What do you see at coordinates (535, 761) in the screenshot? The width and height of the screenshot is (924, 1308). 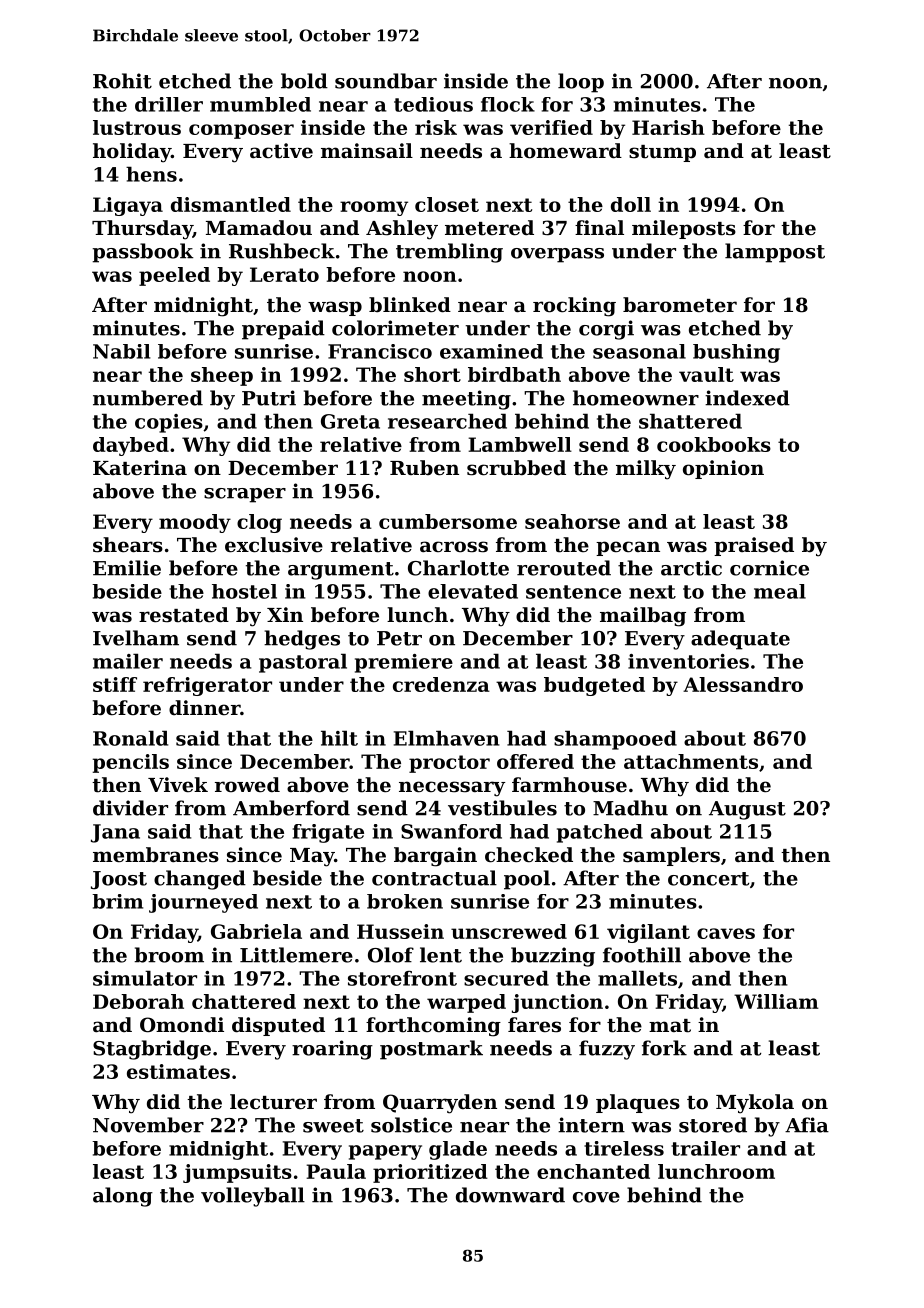 I see `offered` at bounding box center [535, 761].
